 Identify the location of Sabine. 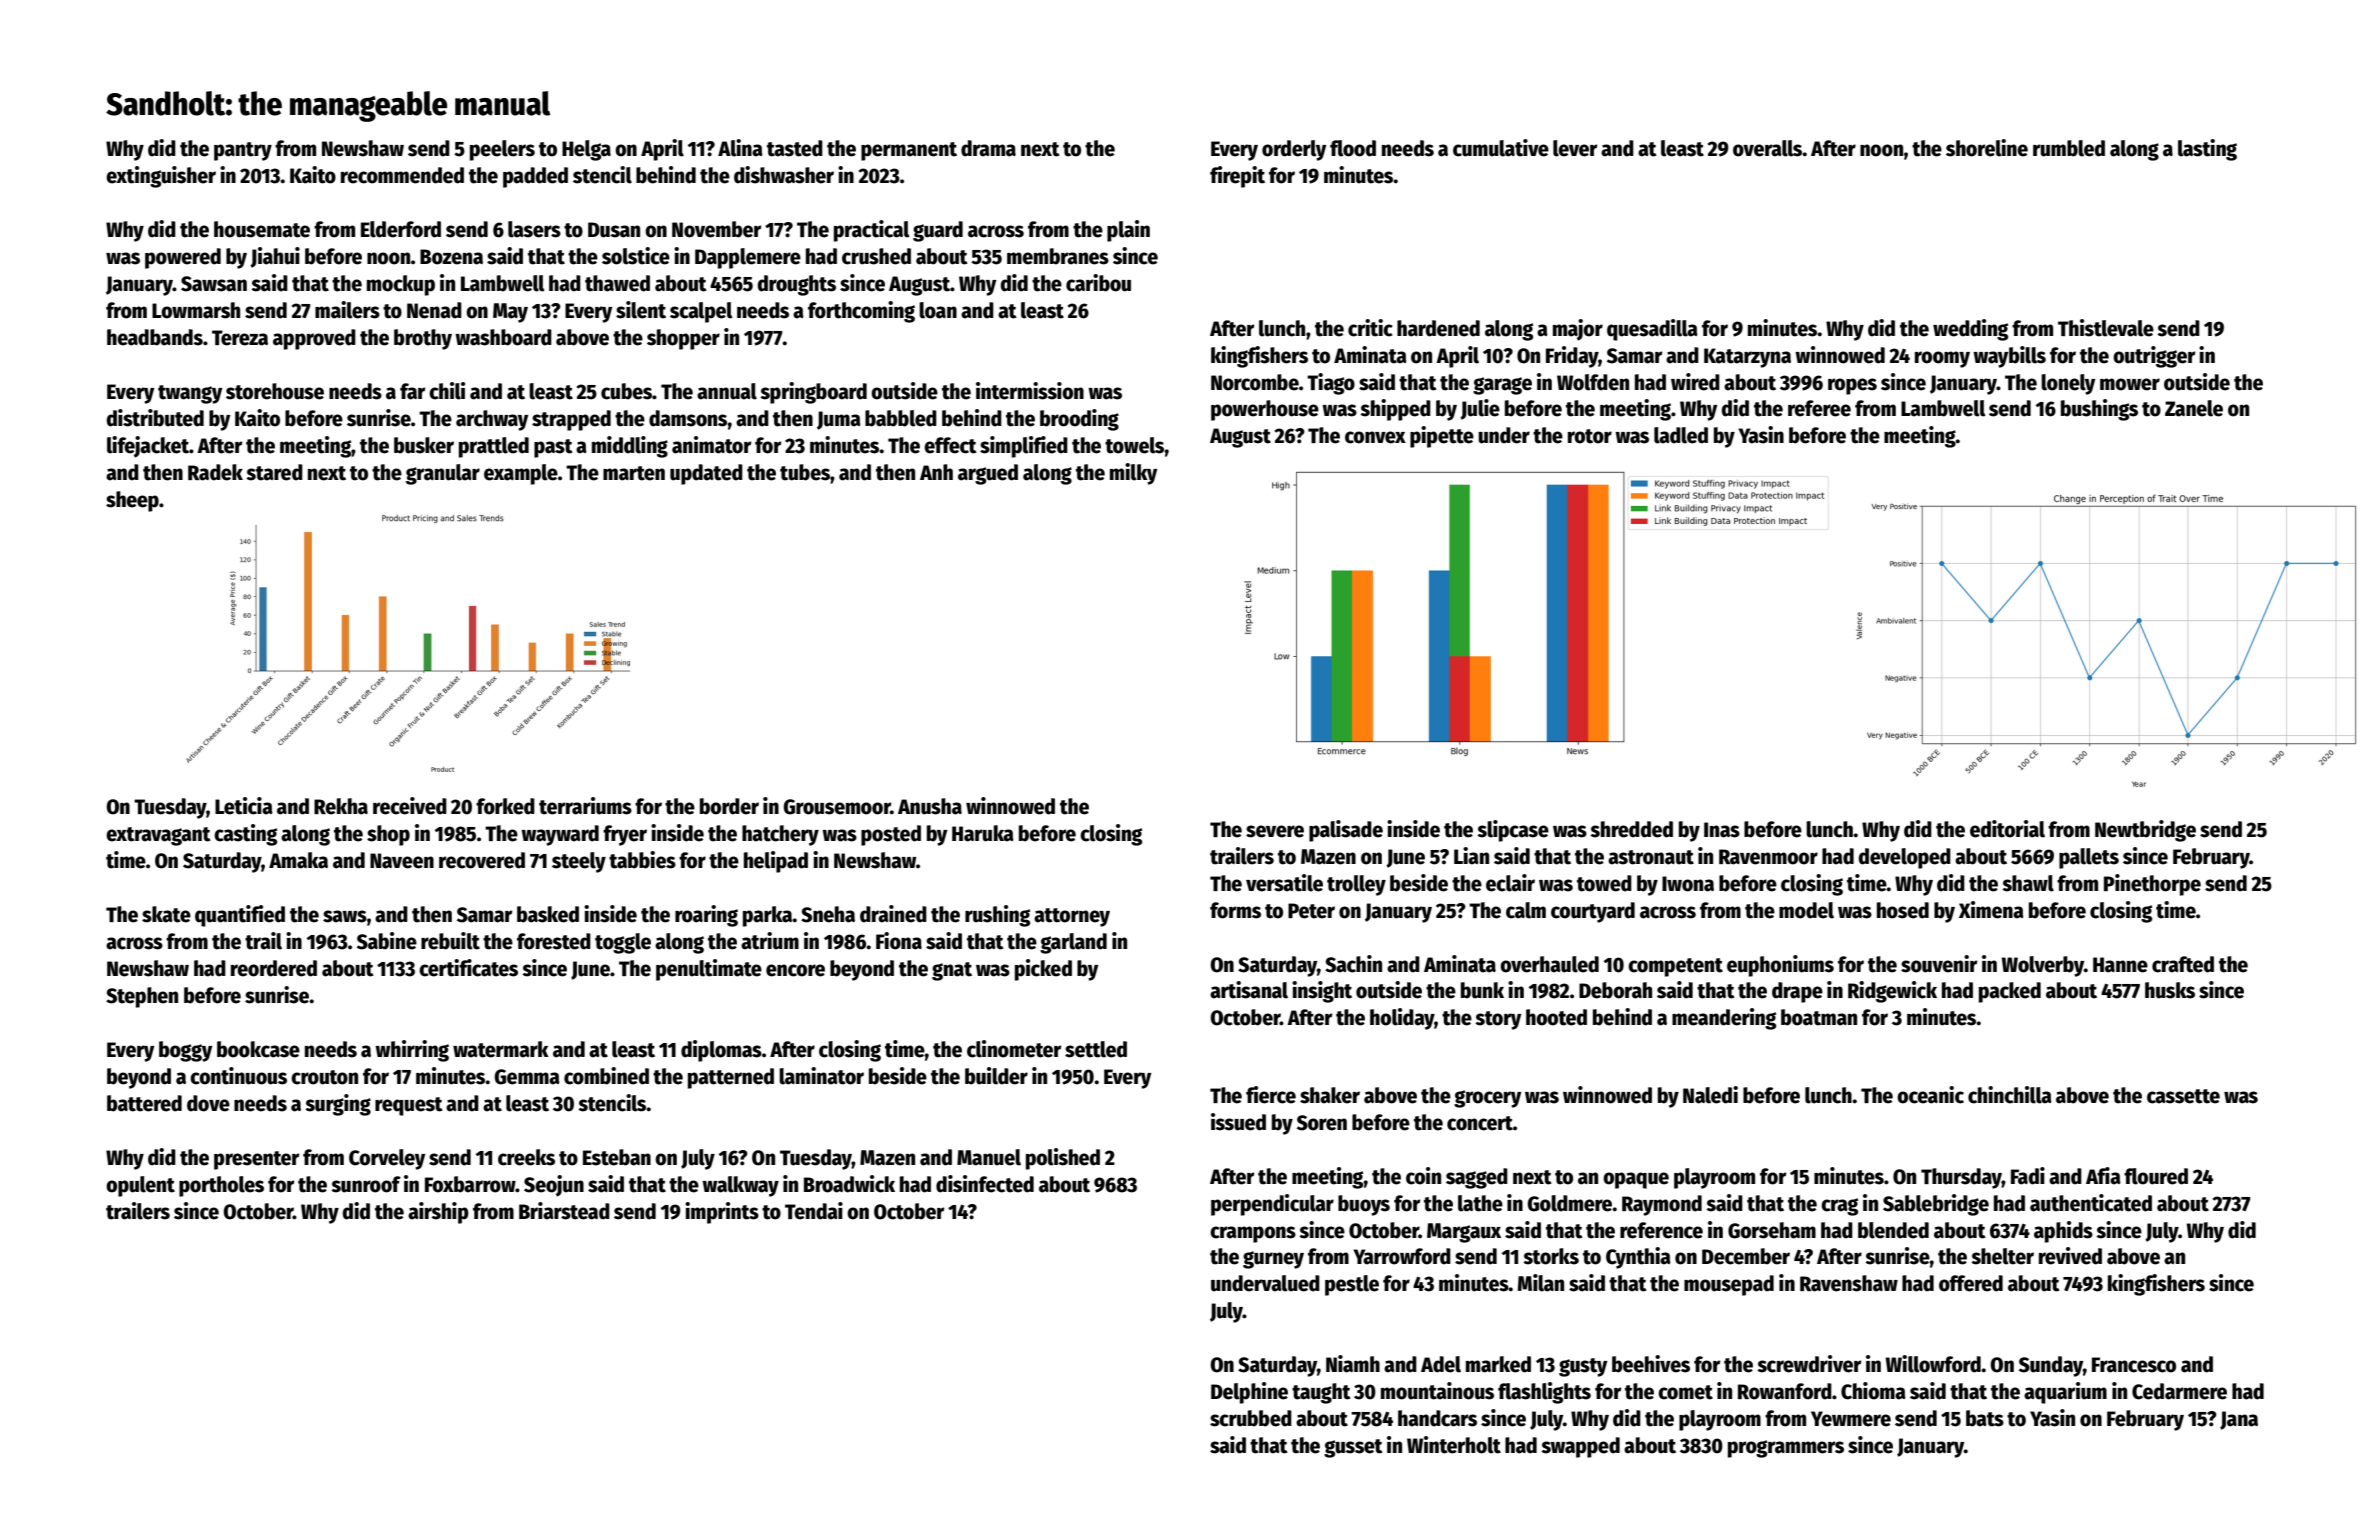
(387, 941).
